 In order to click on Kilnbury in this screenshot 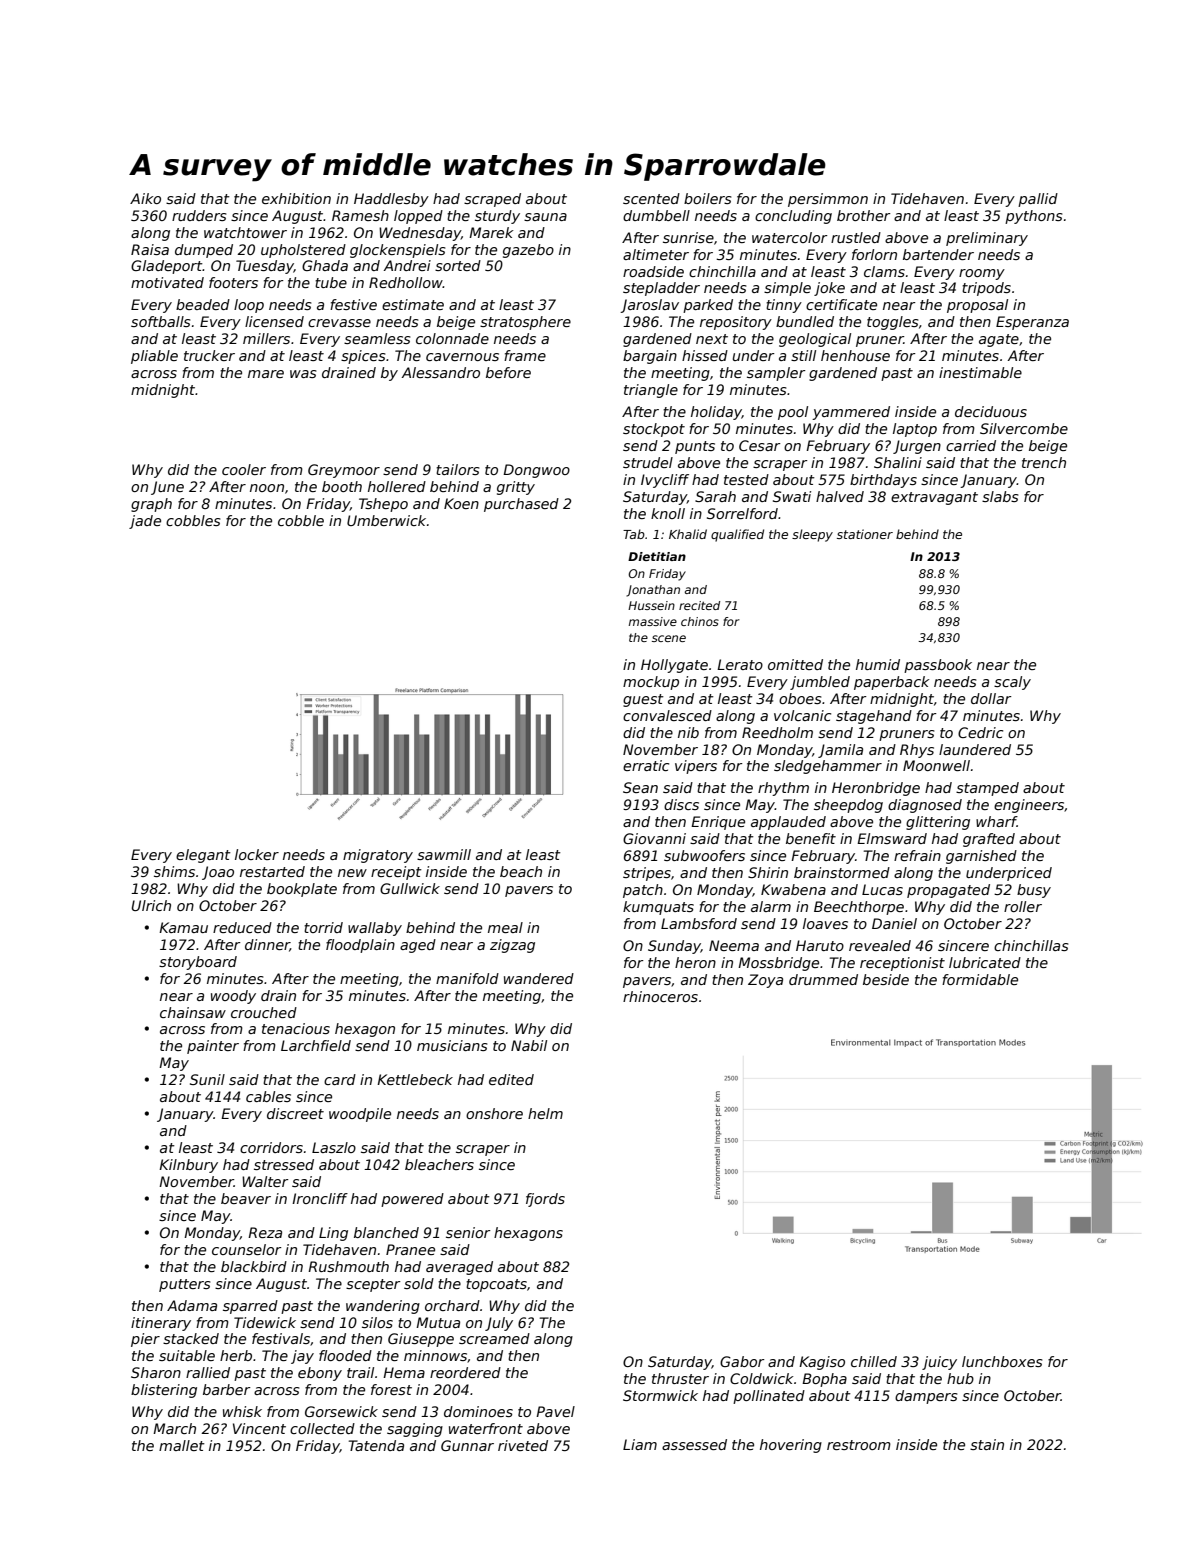, I will do `click(188, 1166)`.
